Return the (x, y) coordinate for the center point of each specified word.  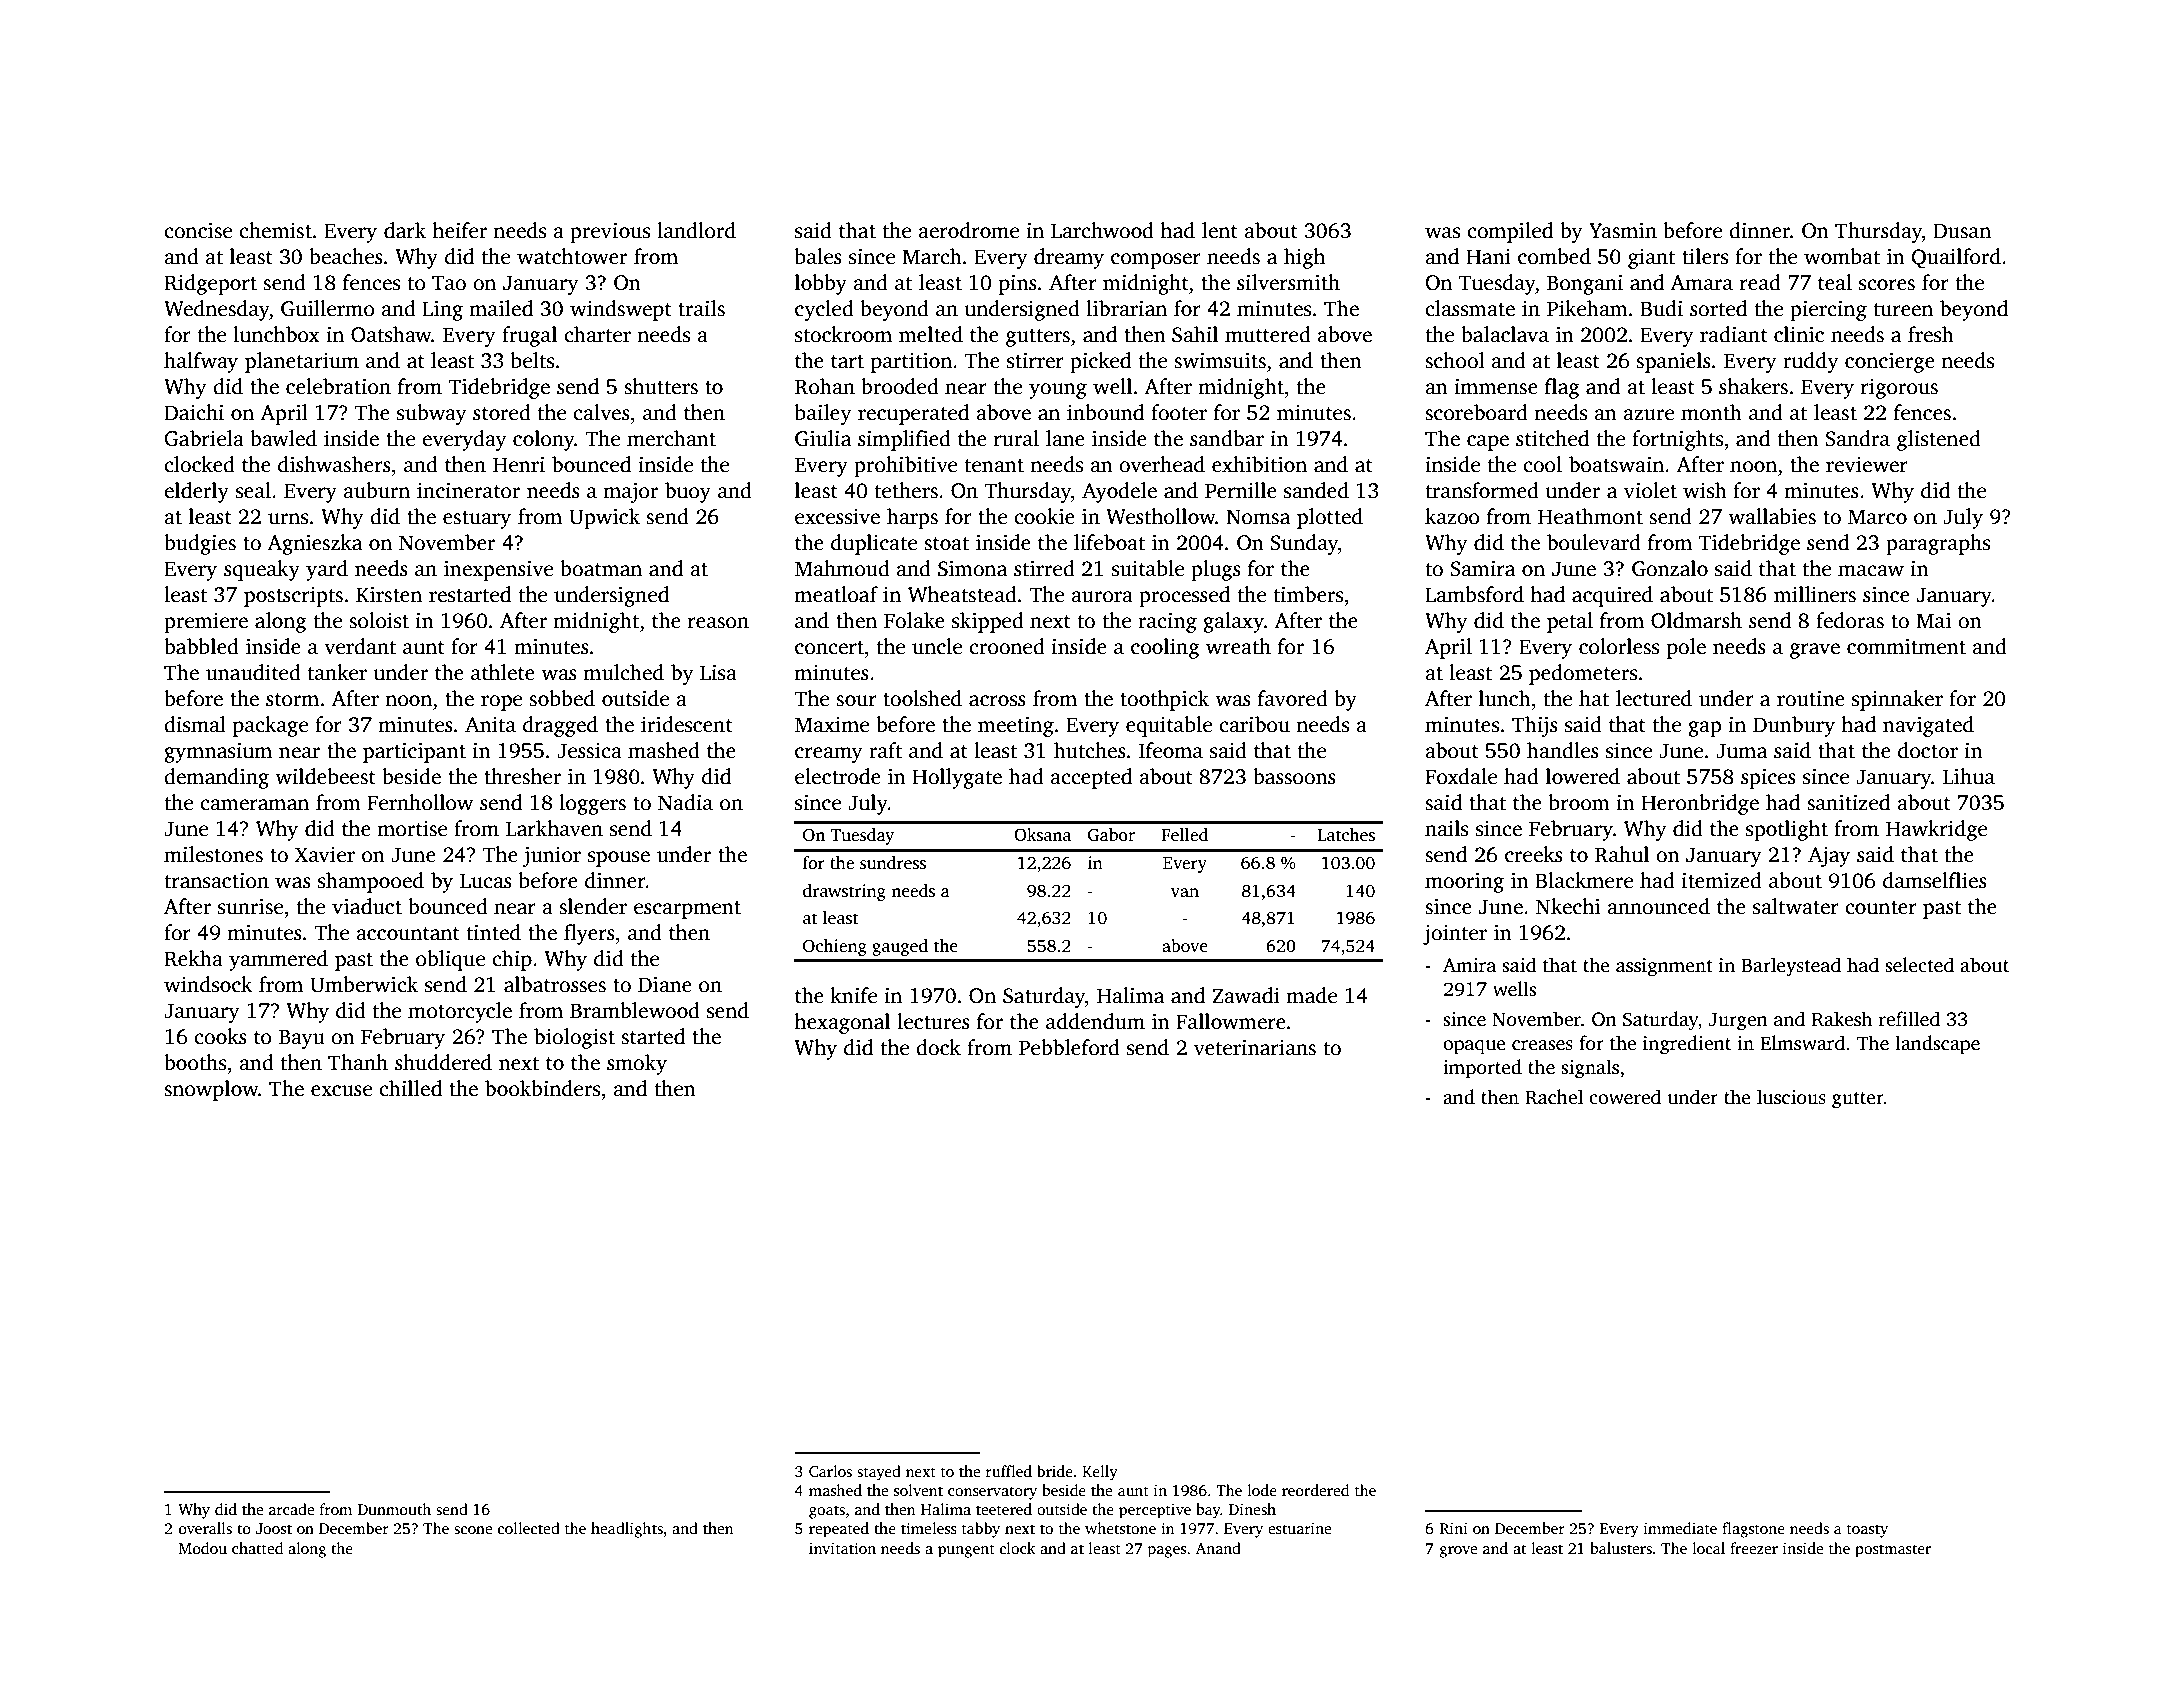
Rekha (193, 958)
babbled (201, 646)
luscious (1791, 1097)
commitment (1906, 647)
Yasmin (1623, 231)
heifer (459, 230)
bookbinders (542, 1088)
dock (938, 1047)
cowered (1625, 1097)
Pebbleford (1069, 1047)
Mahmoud (842, 568)
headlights (627, 1530)
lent (1220, 230)
